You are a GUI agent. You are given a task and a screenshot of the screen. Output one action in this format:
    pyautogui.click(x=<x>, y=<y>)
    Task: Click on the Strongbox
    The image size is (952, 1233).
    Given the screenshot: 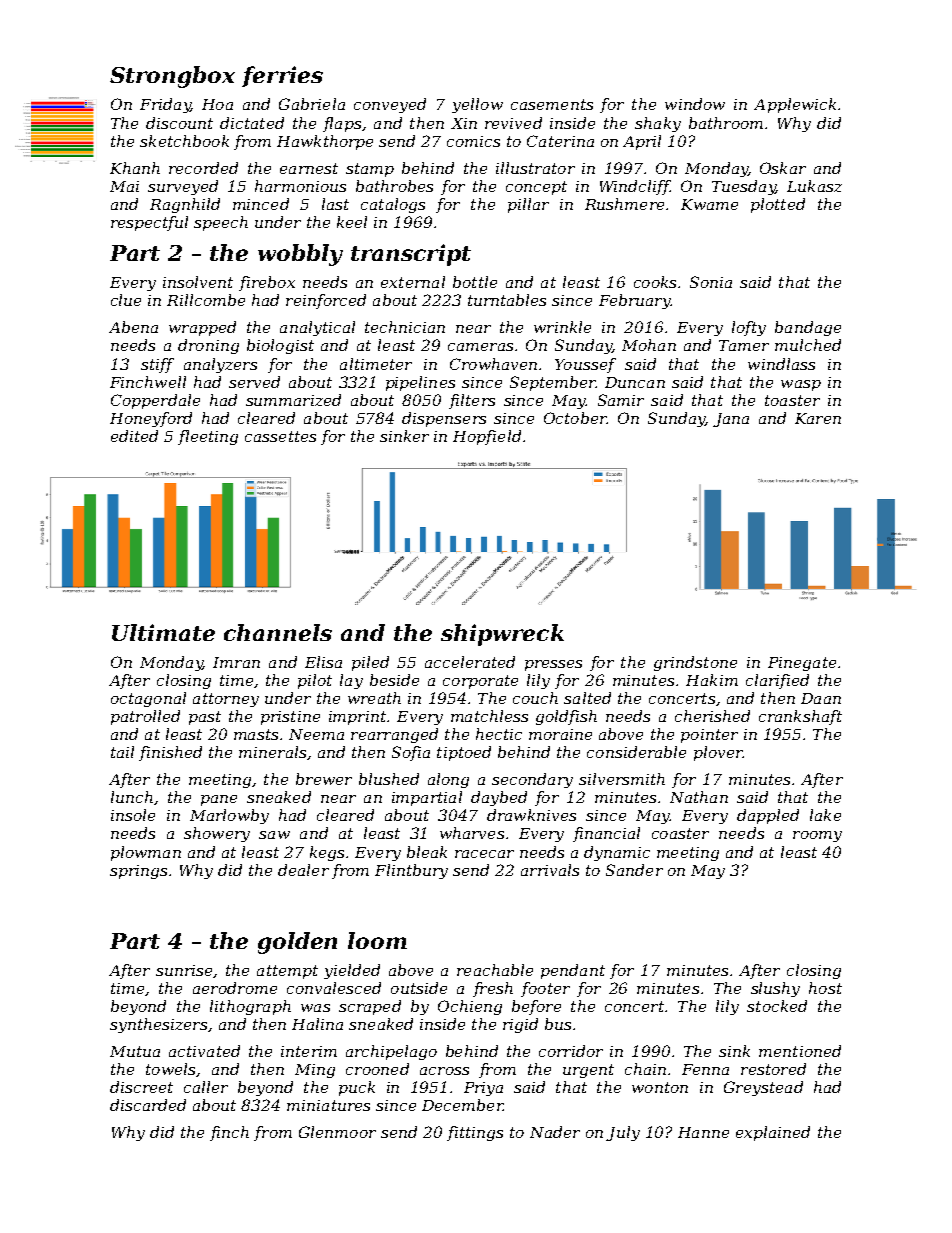 What is the action you would take?
    pyautogui.click(x=172, y=77)
